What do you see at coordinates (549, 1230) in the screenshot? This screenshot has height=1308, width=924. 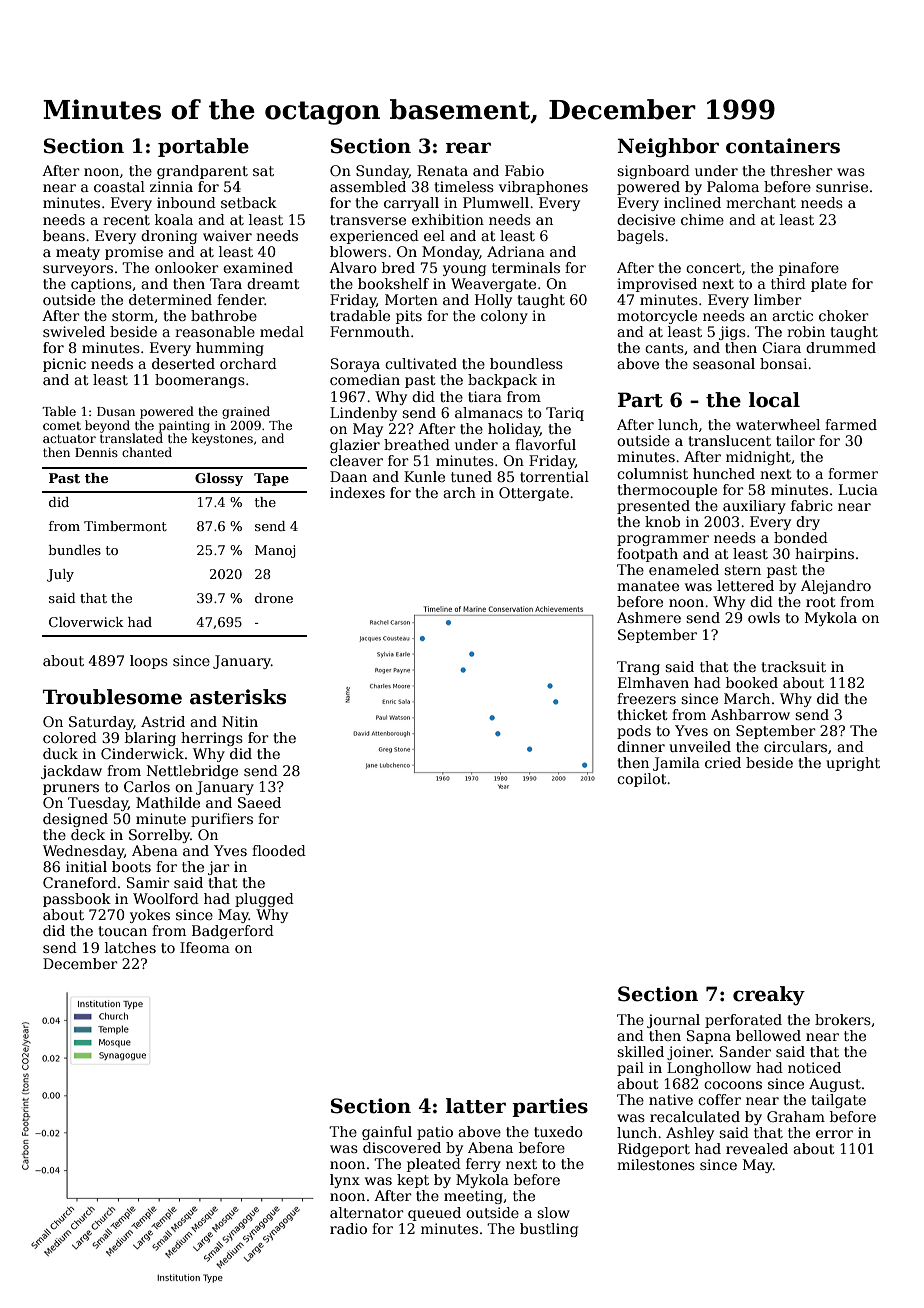 I see `bustling` at bounding box center [549, 1230].
